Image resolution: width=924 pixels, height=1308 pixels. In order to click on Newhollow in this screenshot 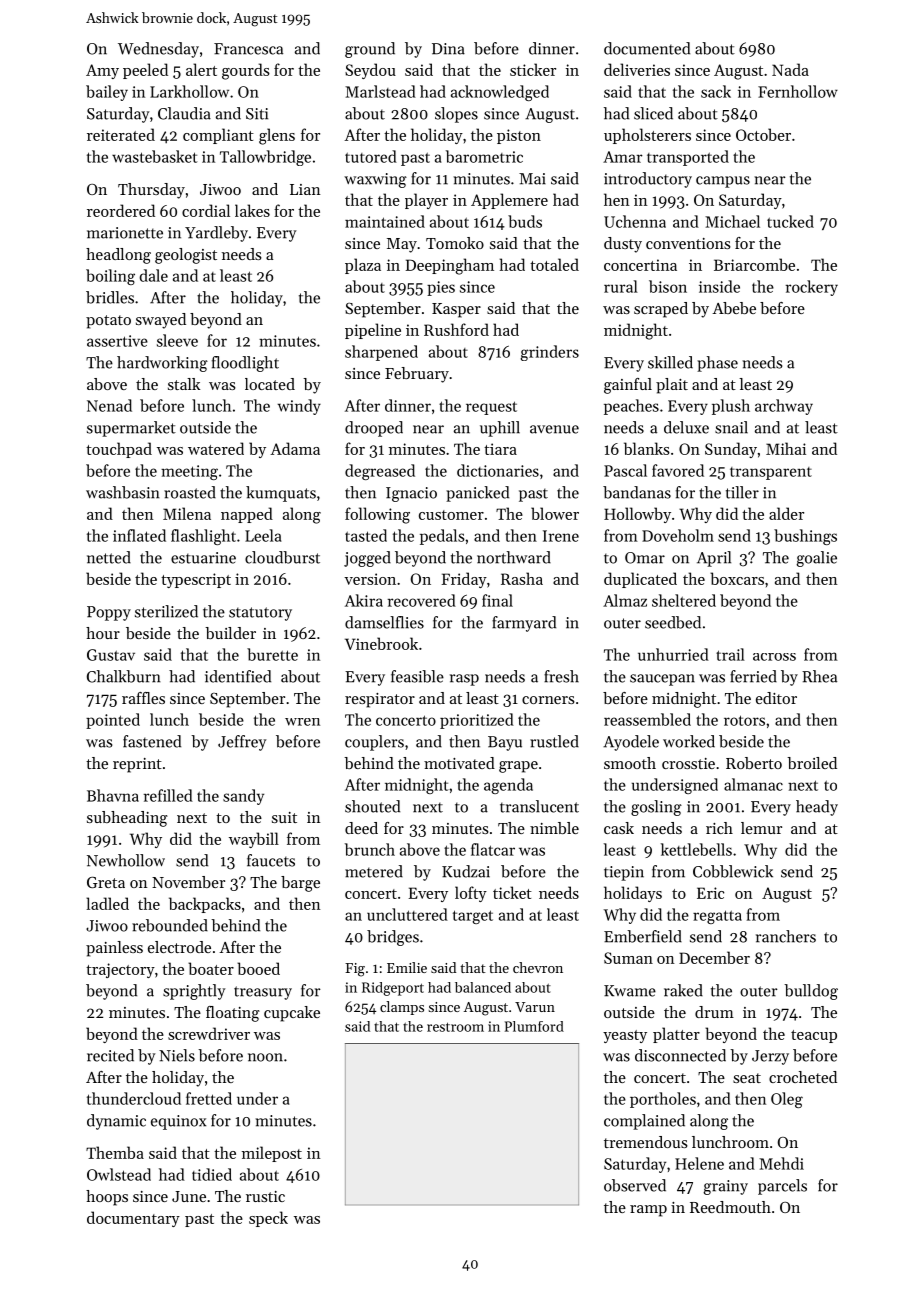, I will do `click(126, 860)`.
